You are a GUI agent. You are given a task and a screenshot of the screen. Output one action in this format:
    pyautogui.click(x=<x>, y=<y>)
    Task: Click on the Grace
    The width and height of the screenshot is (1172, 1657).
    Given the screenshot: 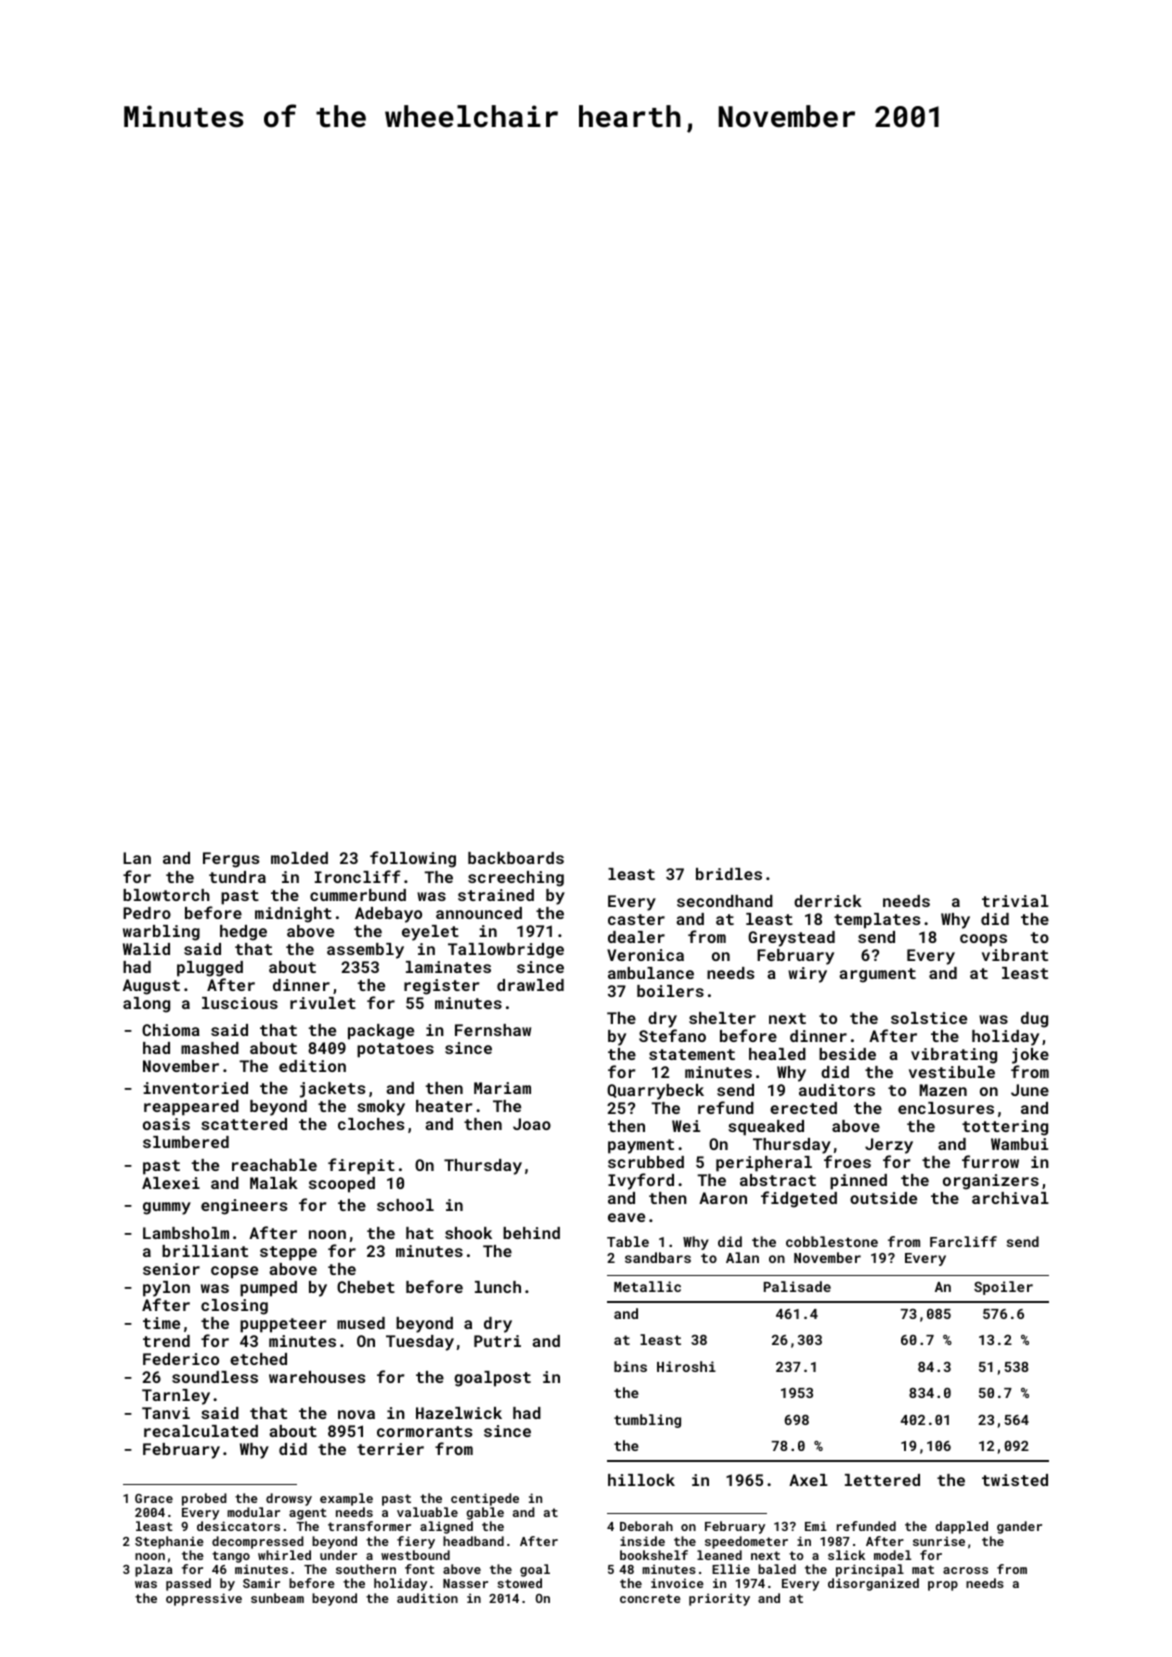 What is the action you would take?
    pyautogui.click(x=154, y=1498)
